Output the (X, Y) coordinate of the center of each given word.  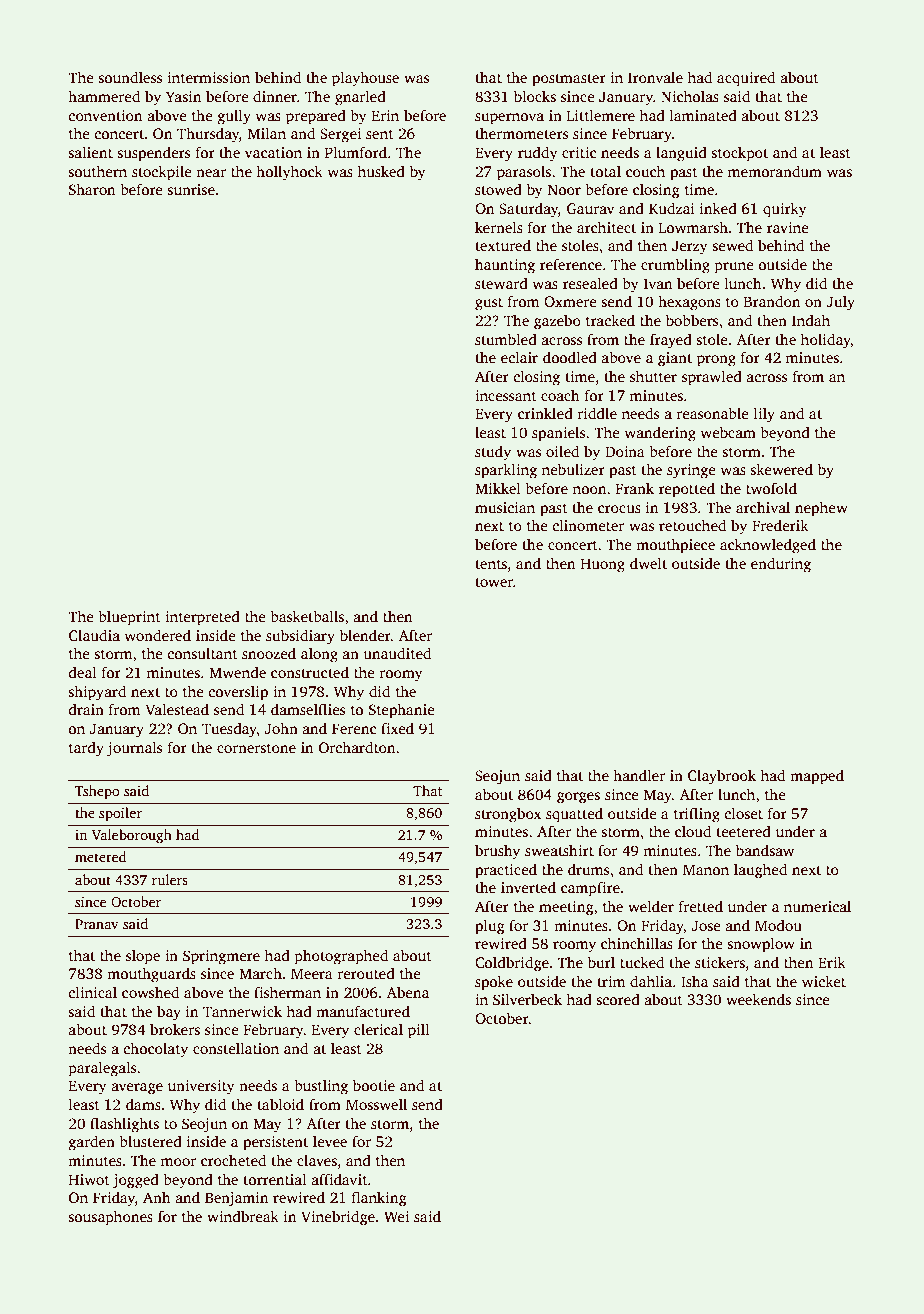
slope (143, 957)
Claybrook (722, 777)
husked (381, 171)
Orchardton (357, 747)
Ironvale (655, 77)
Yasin (183, 96)
